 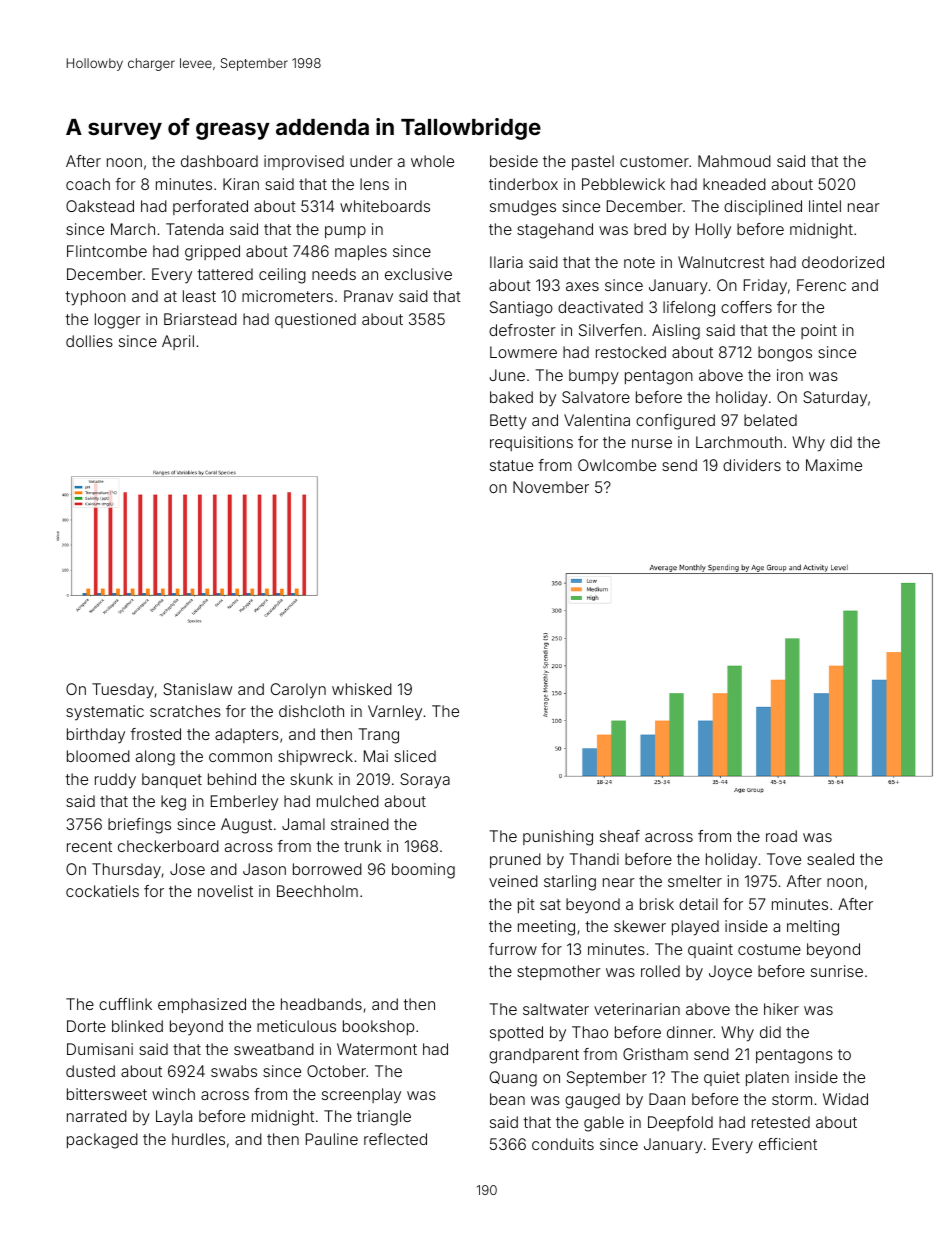 What do you see at coordinates (174, 1118) in the image?
I see `Layla` at bounding box center [174, 1118].
